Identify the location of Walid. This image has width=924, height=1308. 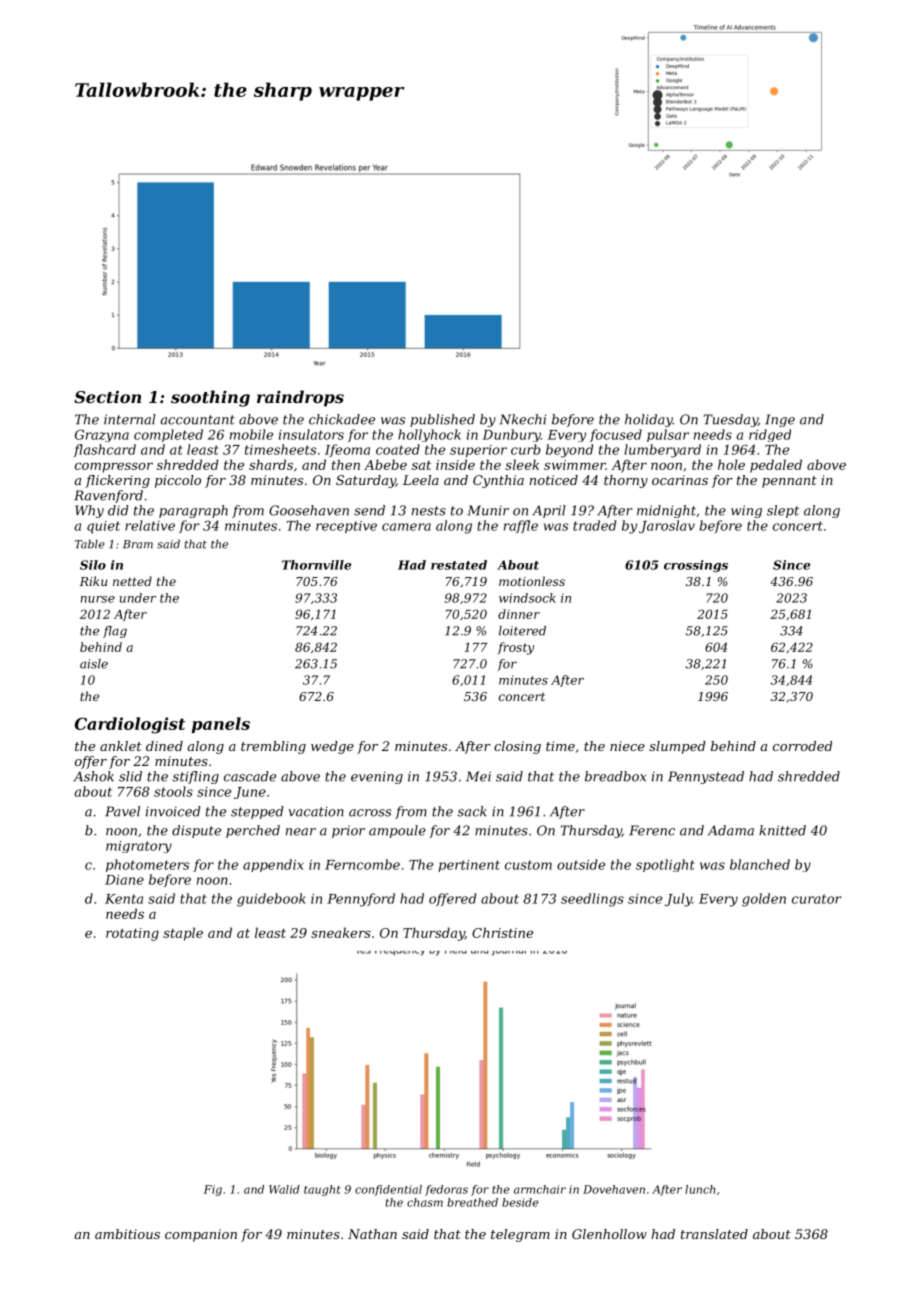
(284, 1189).
